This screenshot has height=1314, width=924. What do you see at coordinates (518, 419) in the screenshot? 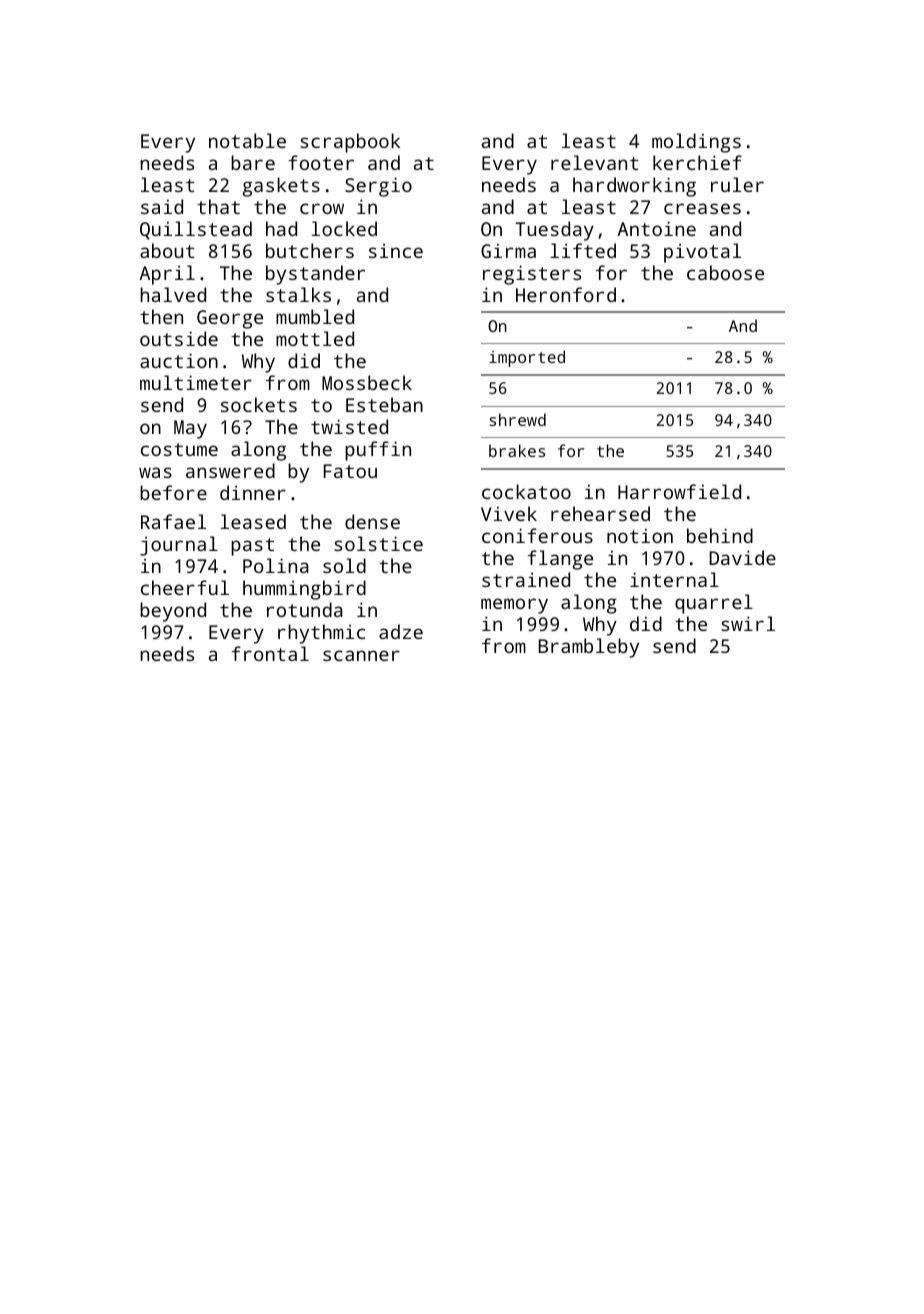
I see `shrewd` at bounding box center [518, 419].
